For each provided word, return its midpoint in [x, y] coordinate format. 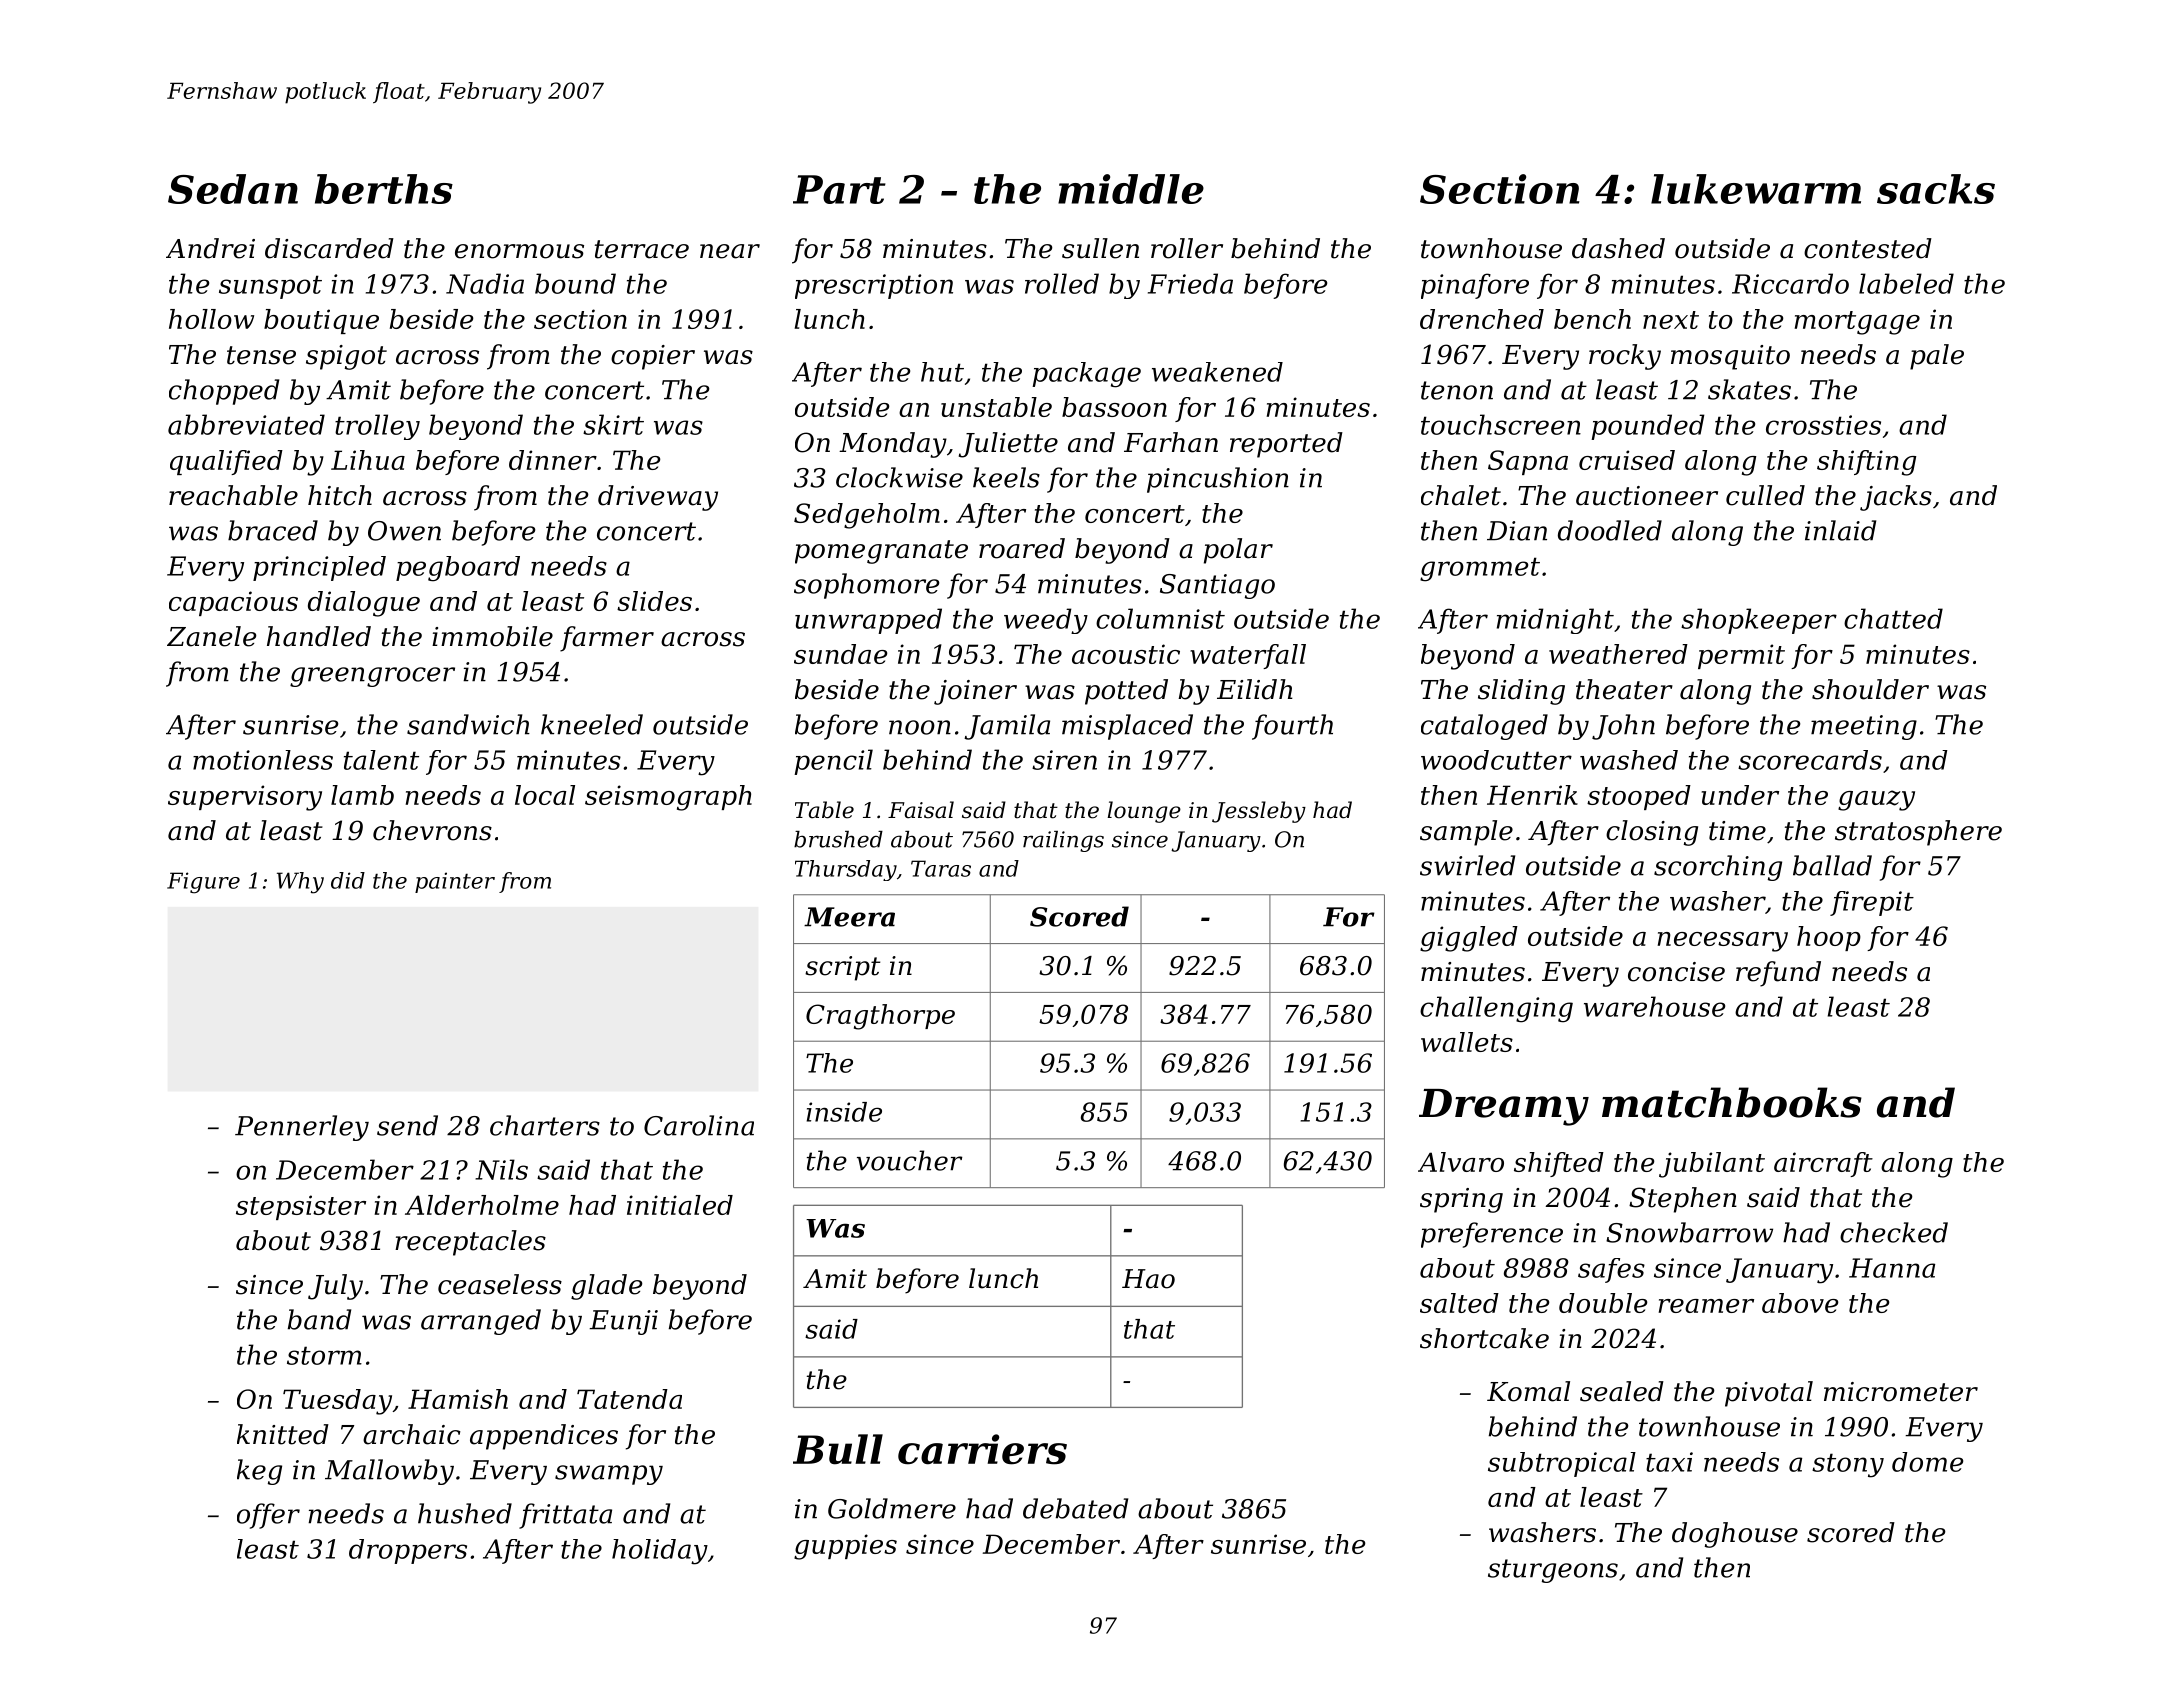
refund [1778, 974]
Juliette [1008, 445]
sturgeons [1553, 1571]
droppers [408, 1551]
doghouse [1735, 1535]
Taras [941, 868]
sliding [1521, 692]
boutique [321, 321]
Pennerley [302, 1128]
